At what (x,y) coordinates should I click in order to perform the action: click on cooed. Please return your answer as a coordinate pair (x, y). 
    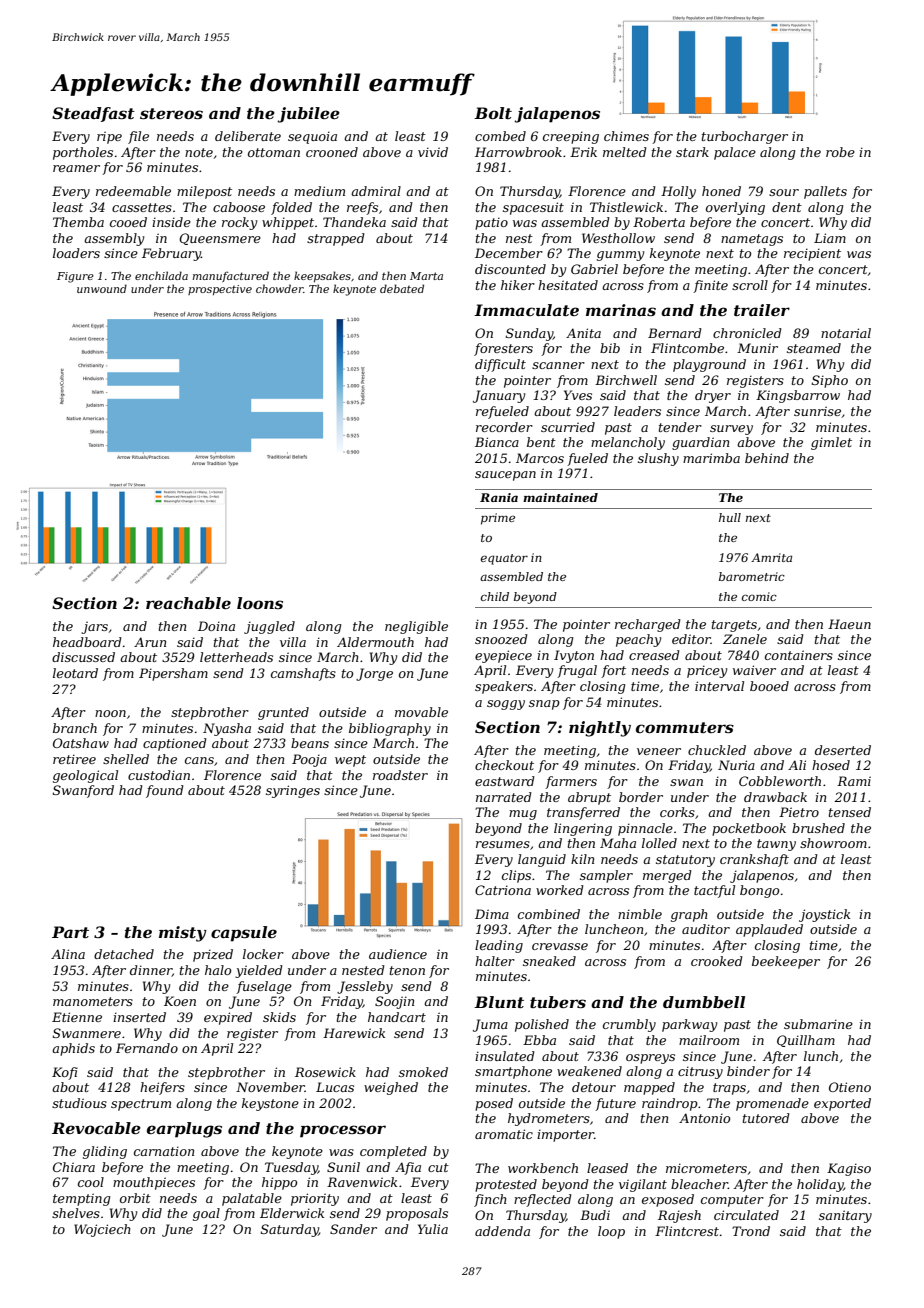
    Looking at the image, I should click on (128, 222).
